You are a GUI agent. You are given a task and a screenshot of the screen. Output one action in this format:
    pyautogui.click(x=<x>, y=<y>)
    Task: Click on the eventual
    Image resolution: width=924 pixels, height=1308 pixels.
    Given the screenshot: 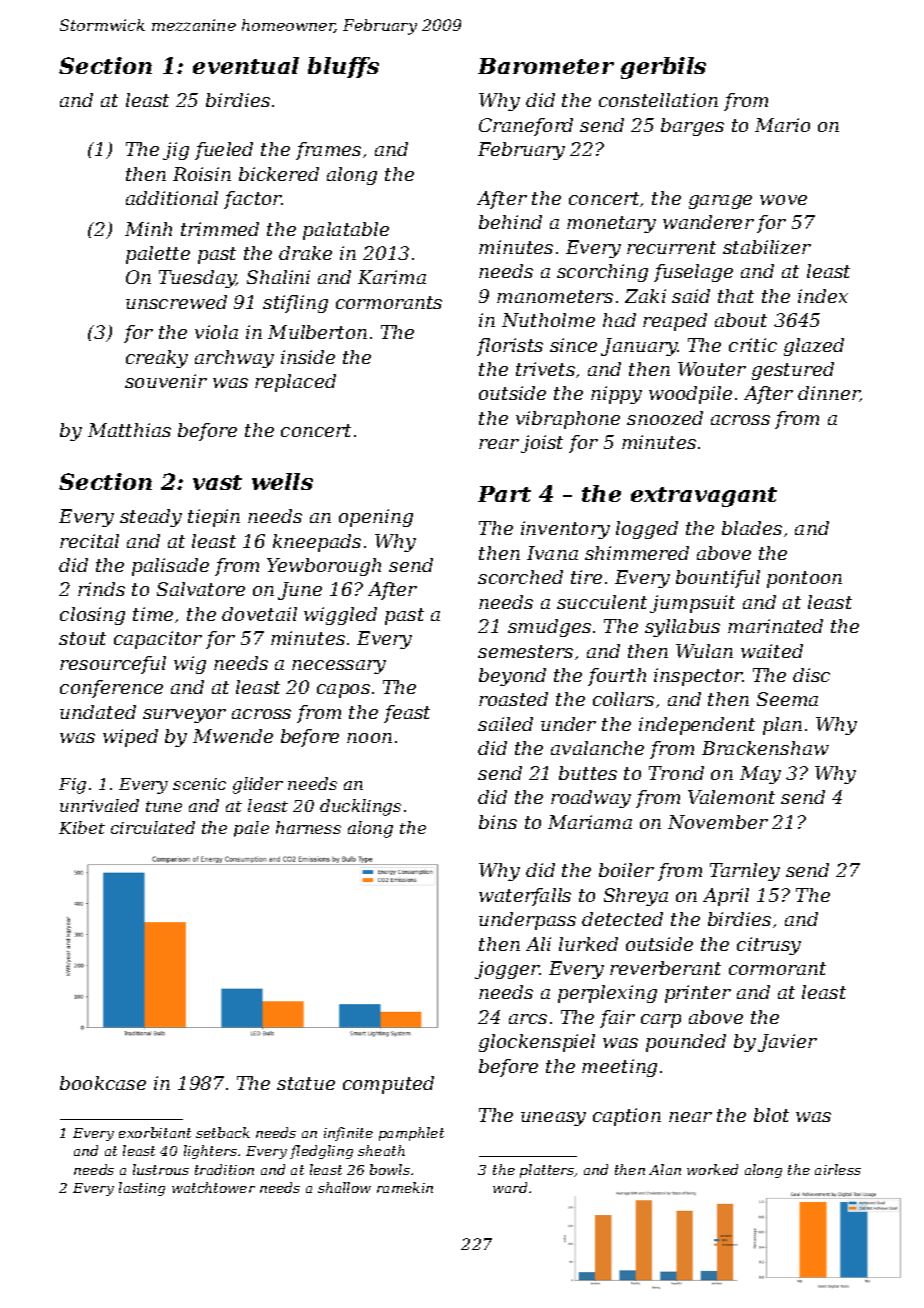 What is the action you would take?
    pyautogui.click(x=246, y=65)
